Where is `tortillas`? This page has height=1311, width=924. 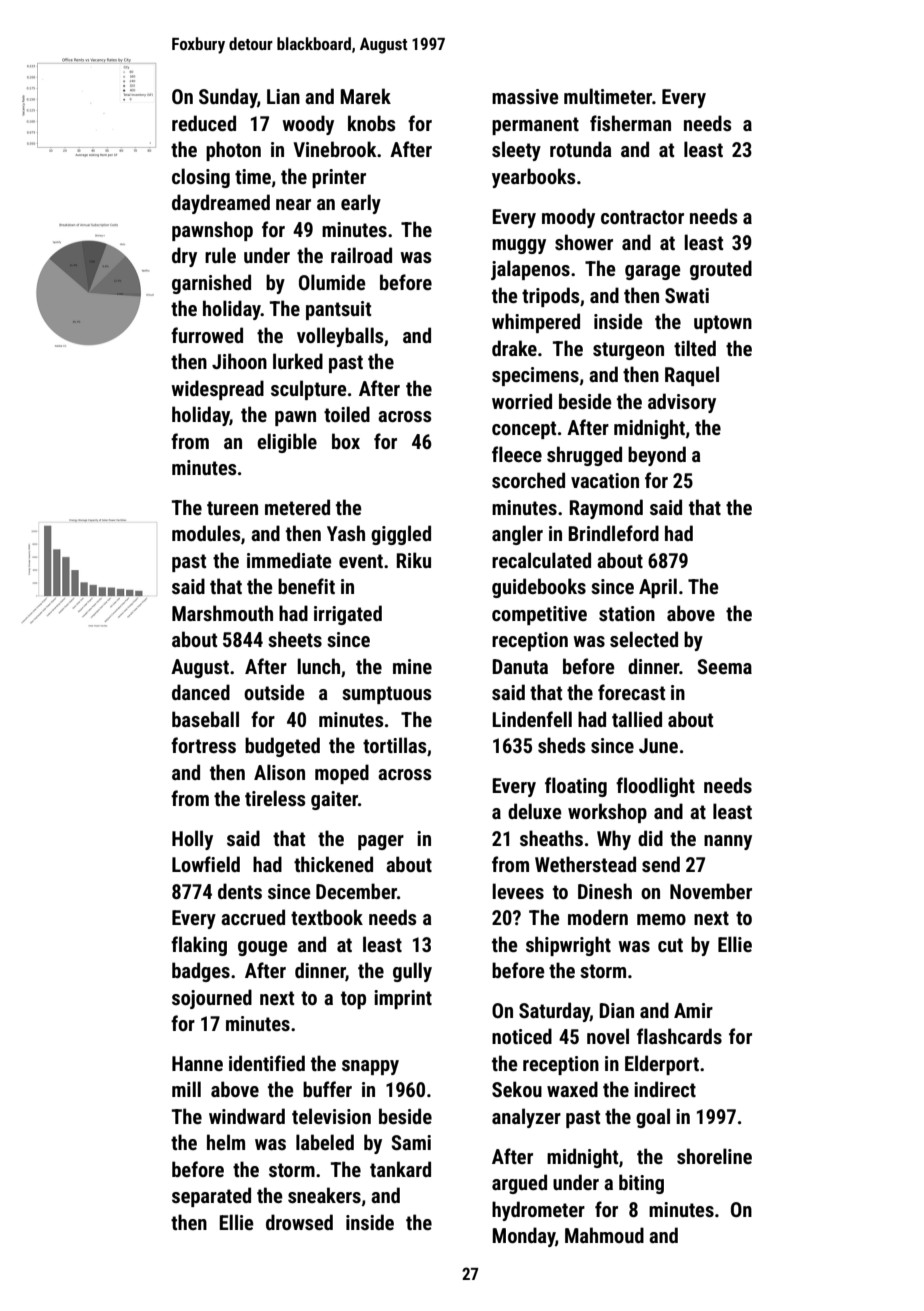 tortillas is located at coordinates (394, 745).
